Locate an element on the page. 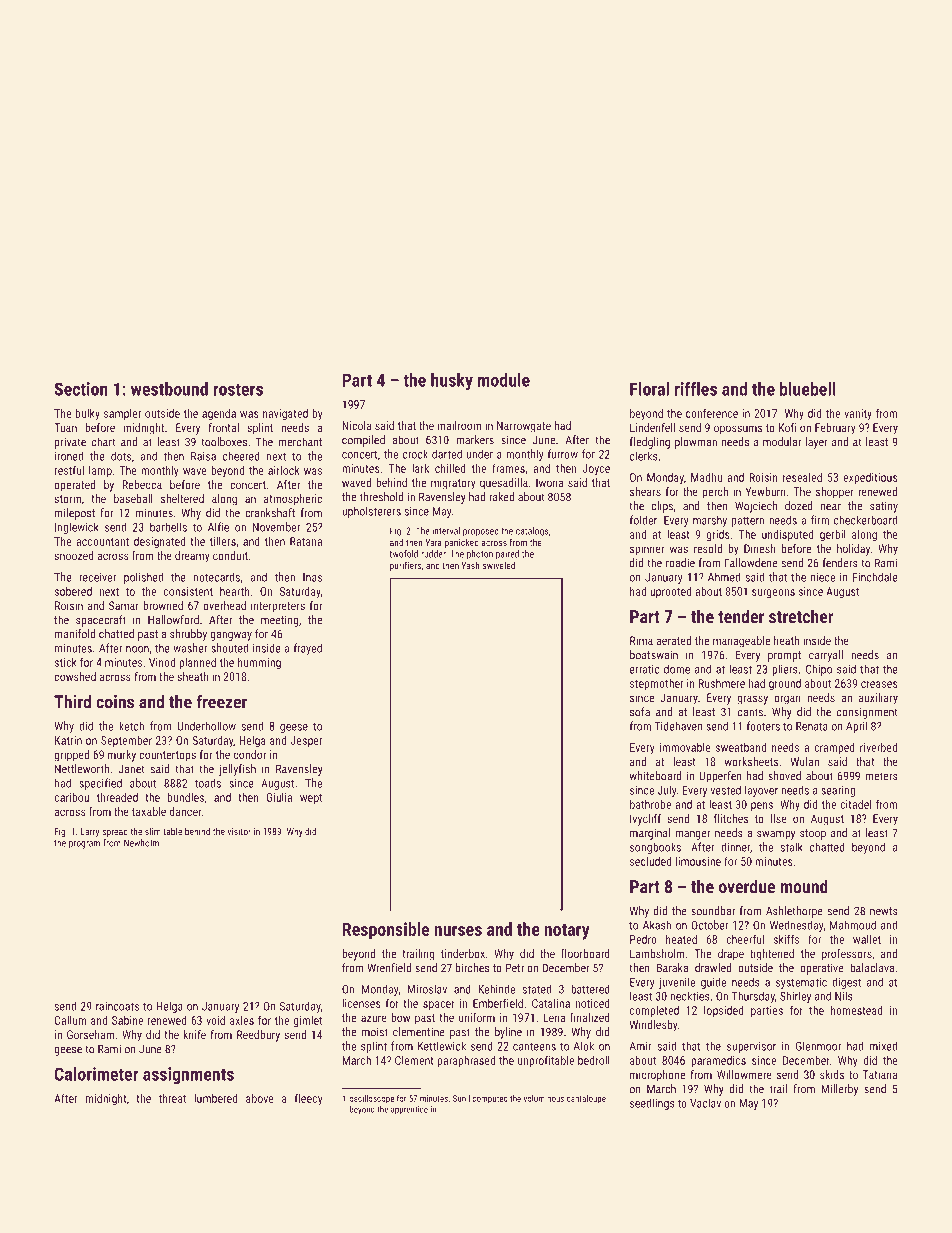  carryall is located at coordinates (826, 656).
